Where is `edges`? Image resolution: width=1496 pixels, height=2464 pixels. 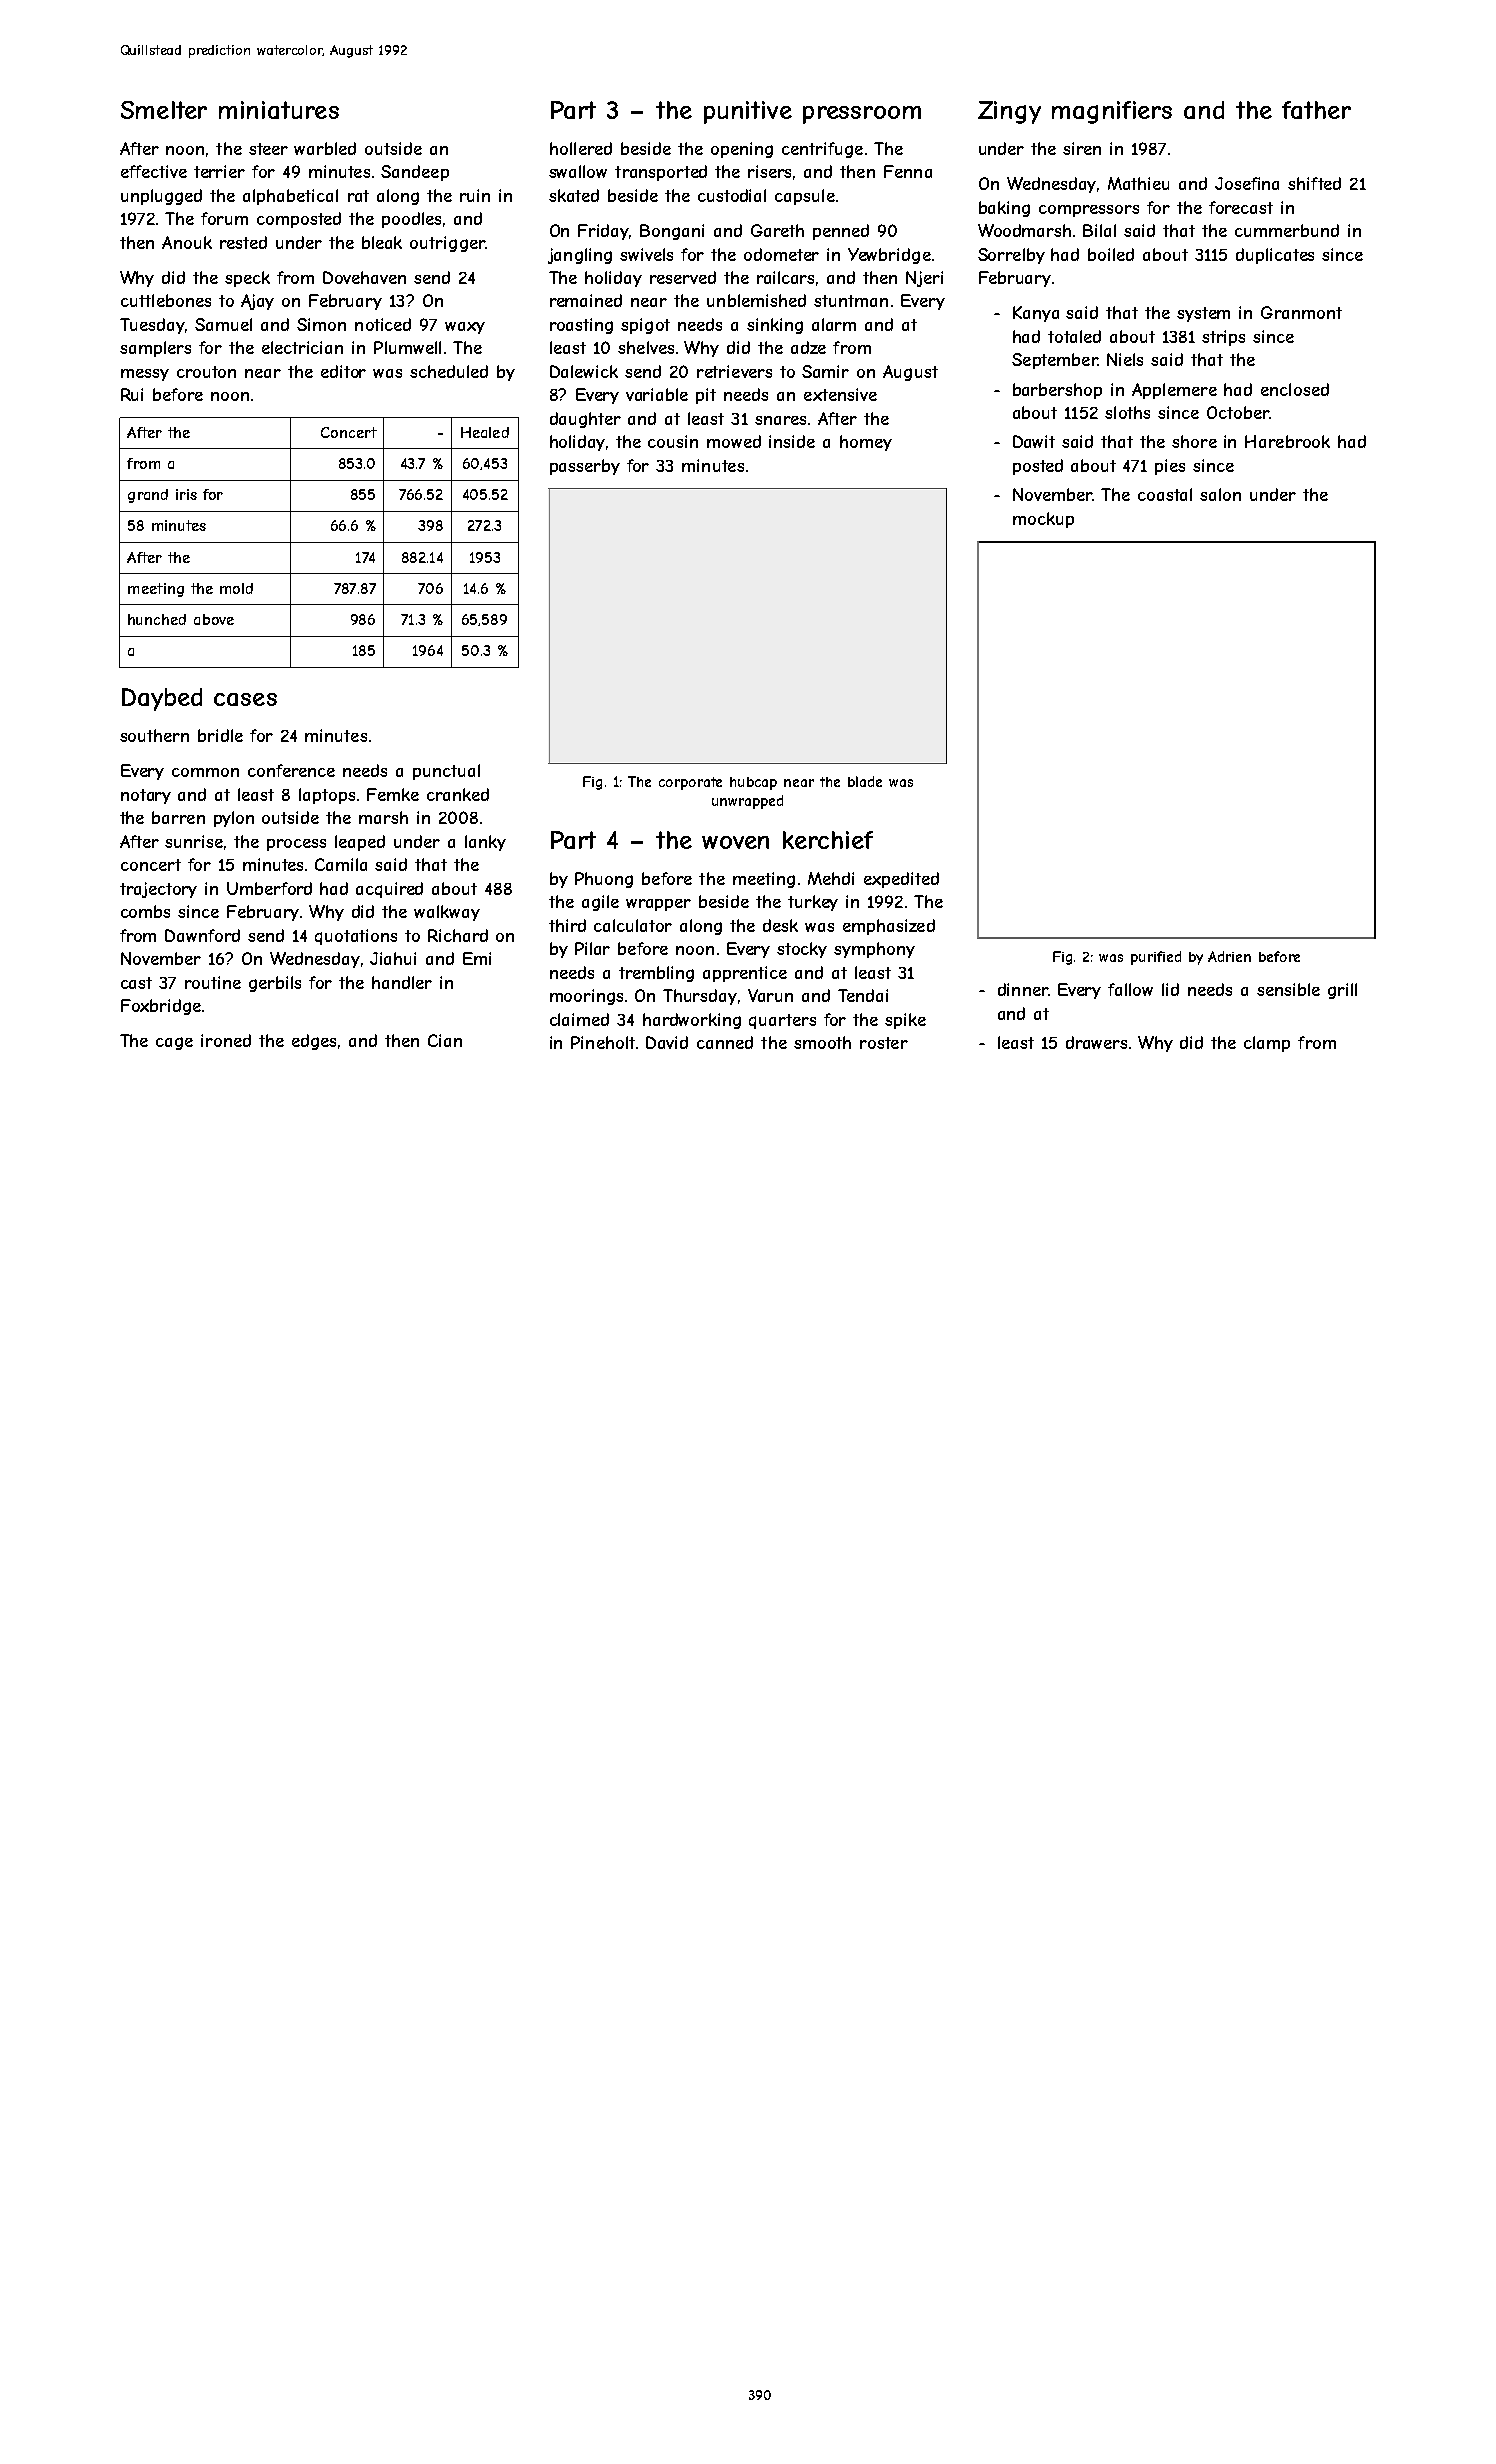
edges is located at coordinates (314, 1042).
